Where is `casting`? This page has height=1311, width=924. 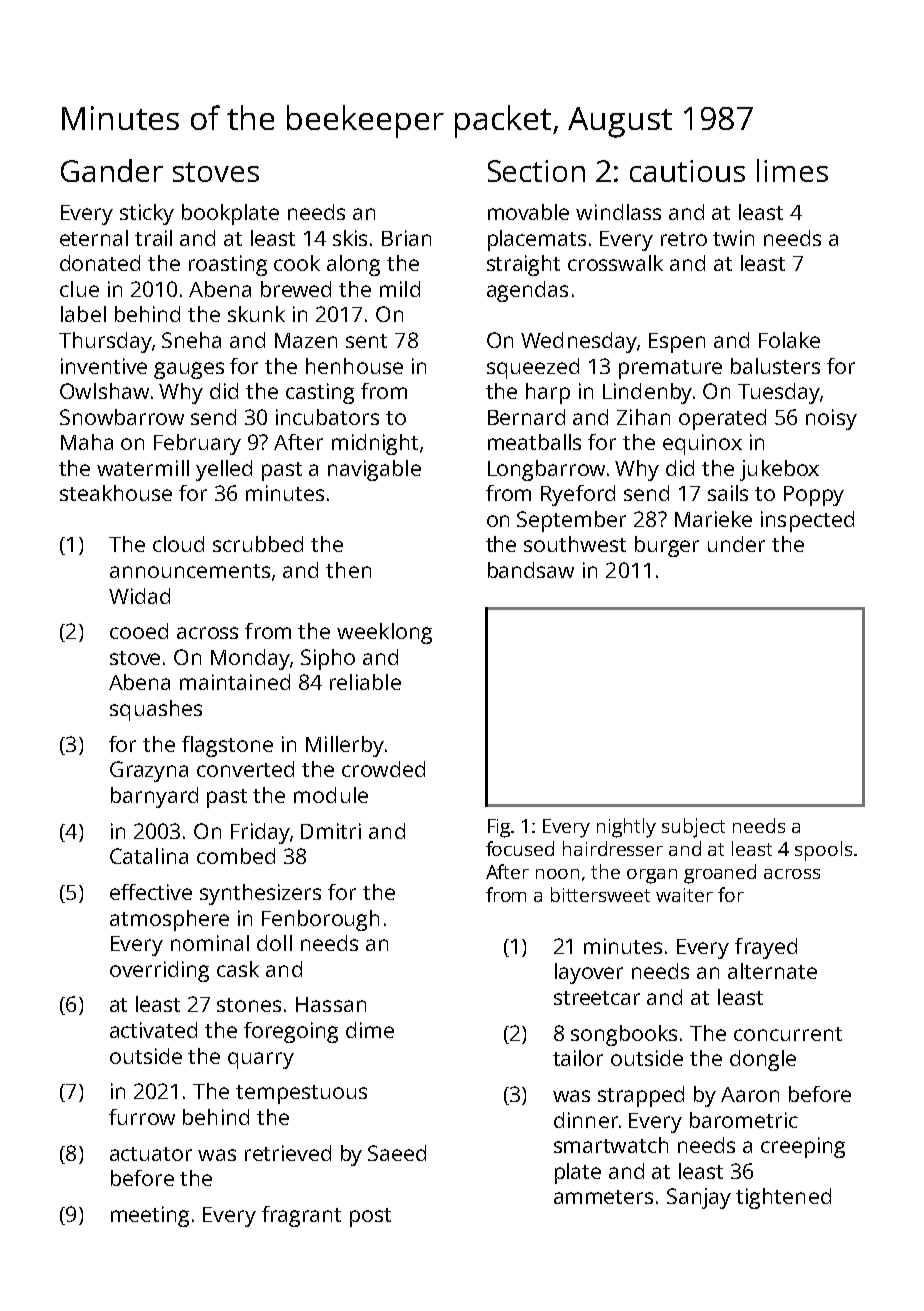 casting is located at coordinates (320, 393).
